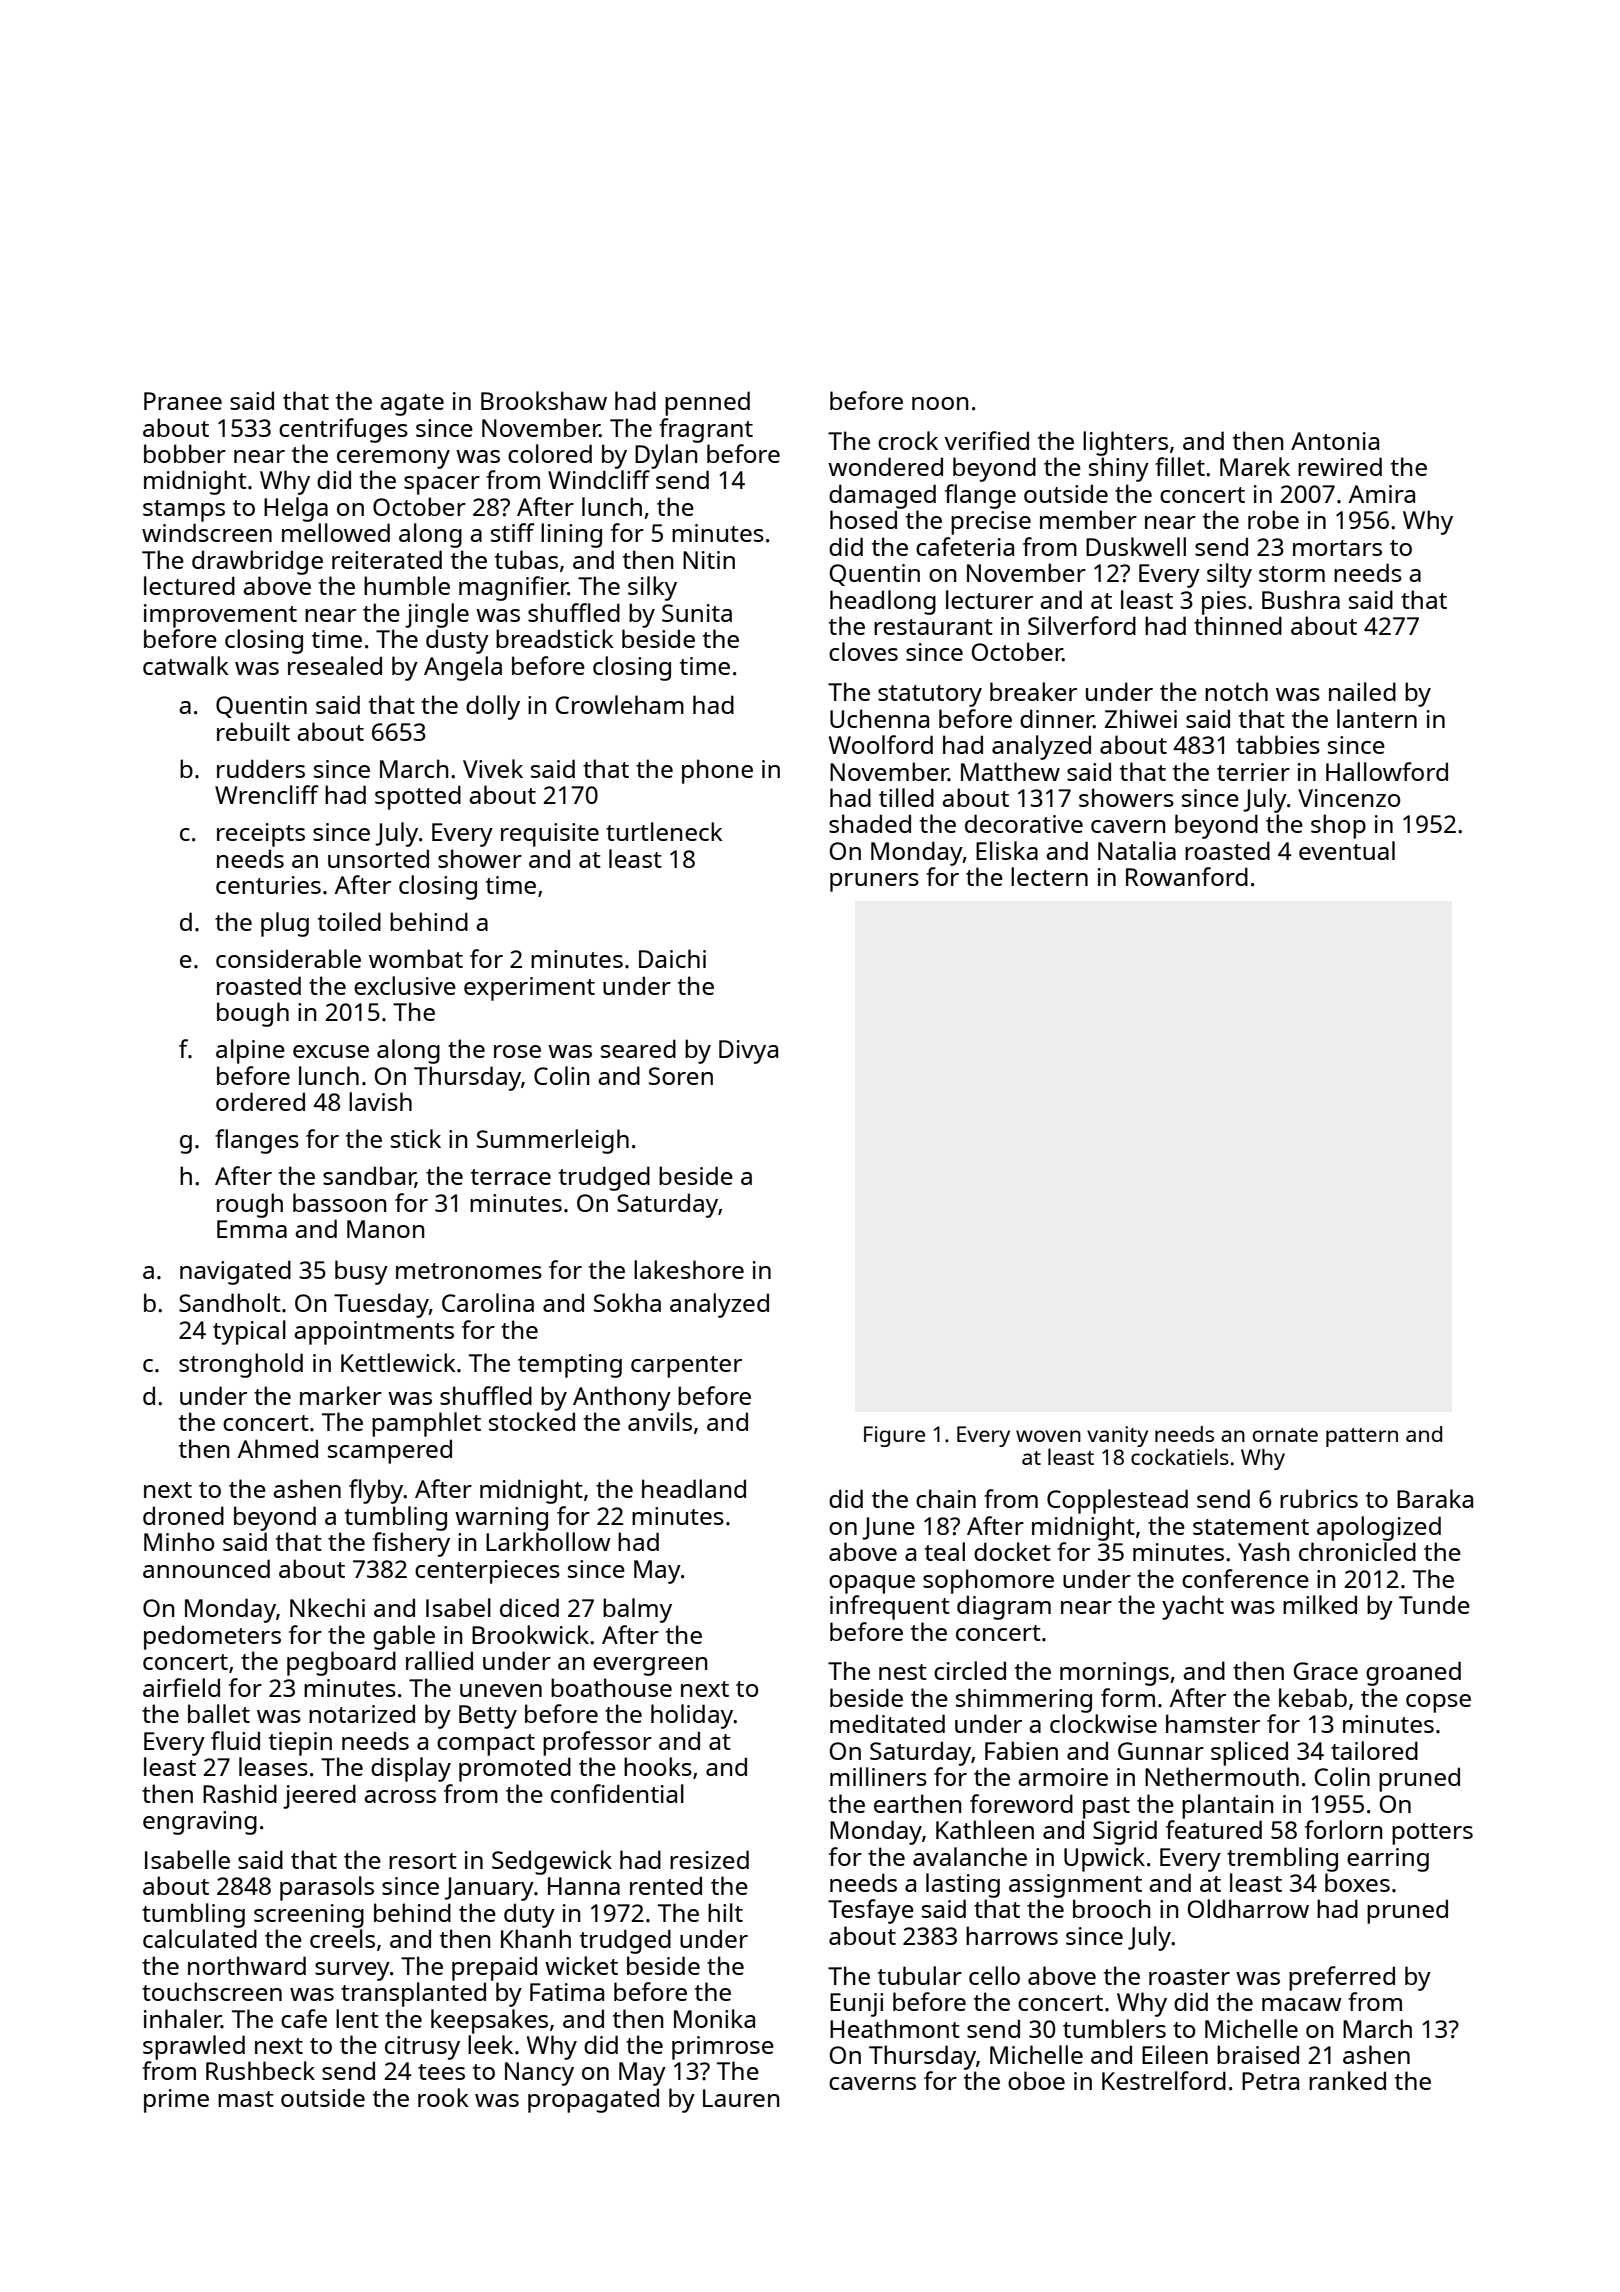  What do you see at coordinates (183, 401) in the image?
I see `Pranee` at bounding box center [183, 401].
